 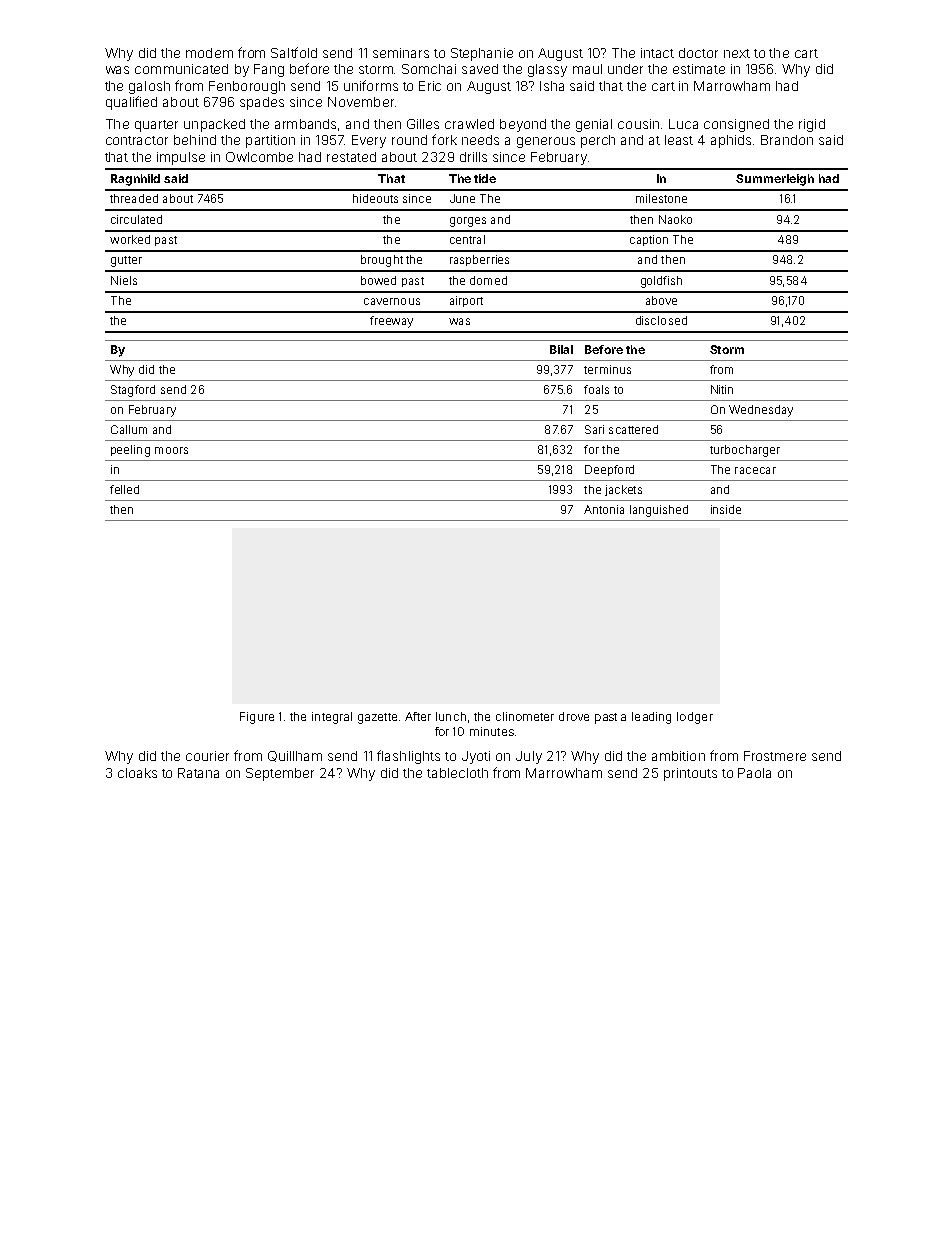 I want to click on next, so click(x=737, y=53).
